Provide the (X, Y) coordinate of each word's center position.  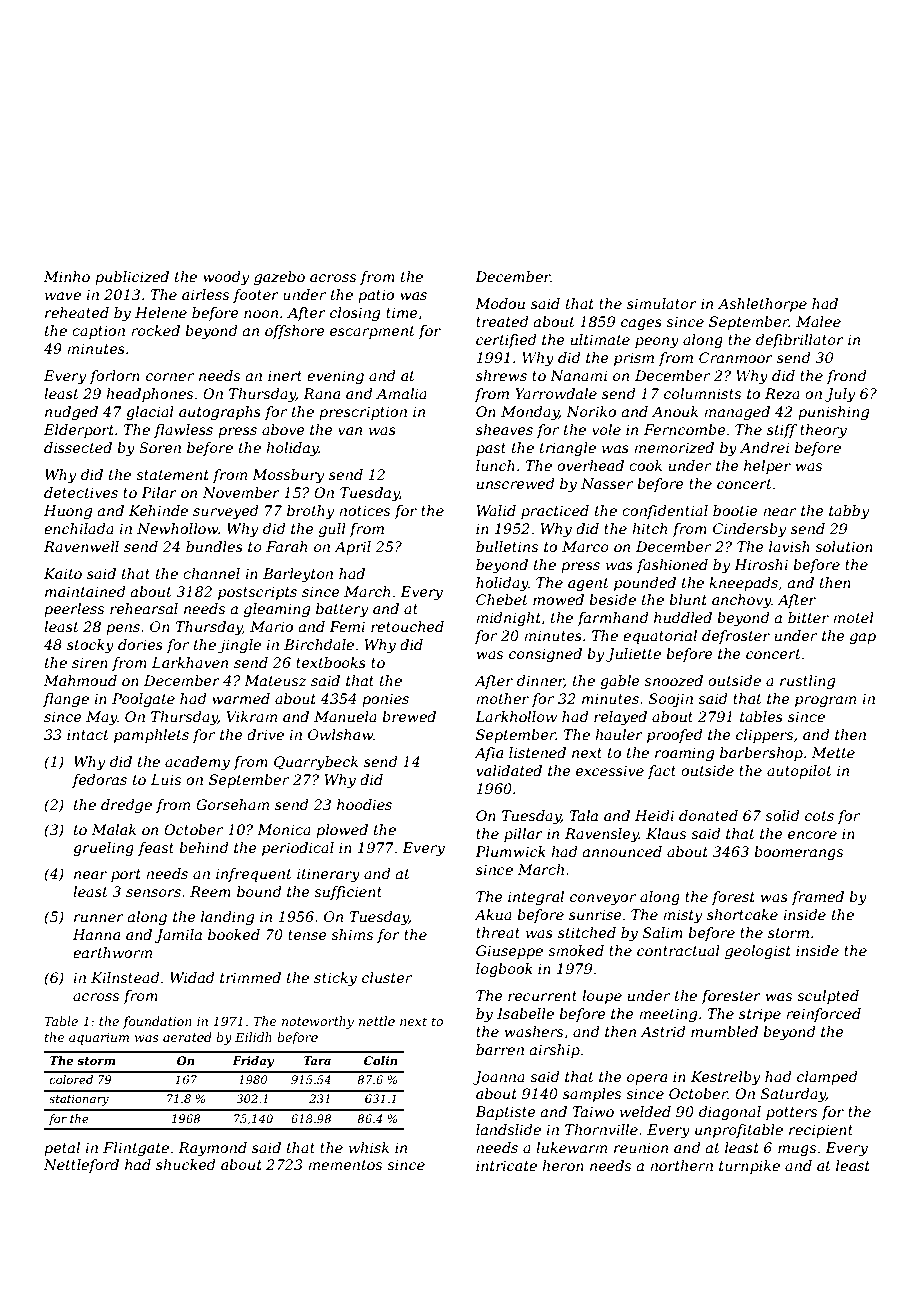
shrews (501, 375)
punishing (833, 413)
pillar (523, 835)
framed (818, 898)
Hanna (96, 934)
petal (62, 1149)
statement (172, 475)
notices (364, 510)
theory (823, 431)
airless (205, 294)
